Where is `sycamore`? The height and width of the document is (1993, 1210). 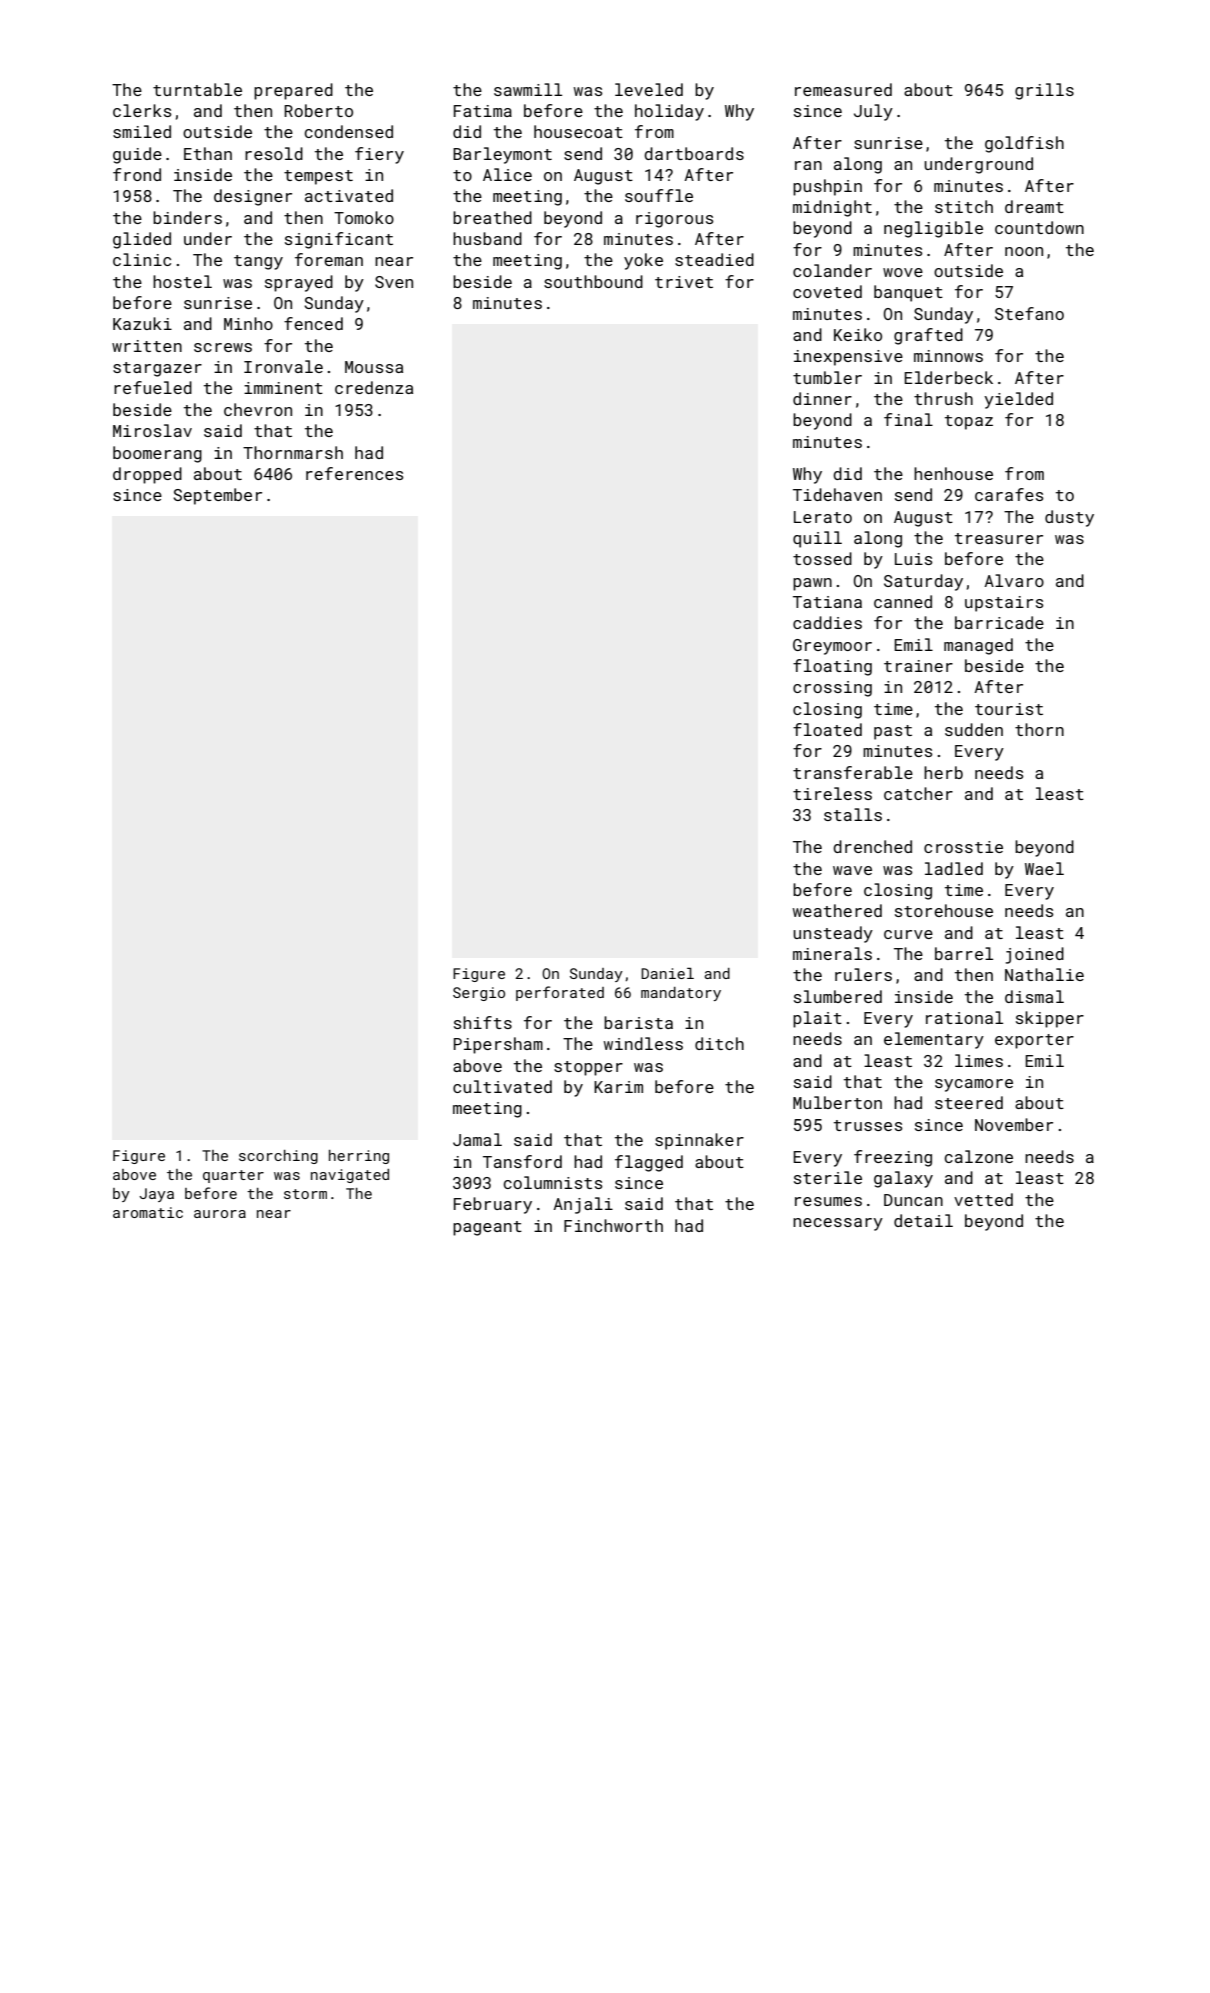
sycamore is located at coordinates (974, 1085).
